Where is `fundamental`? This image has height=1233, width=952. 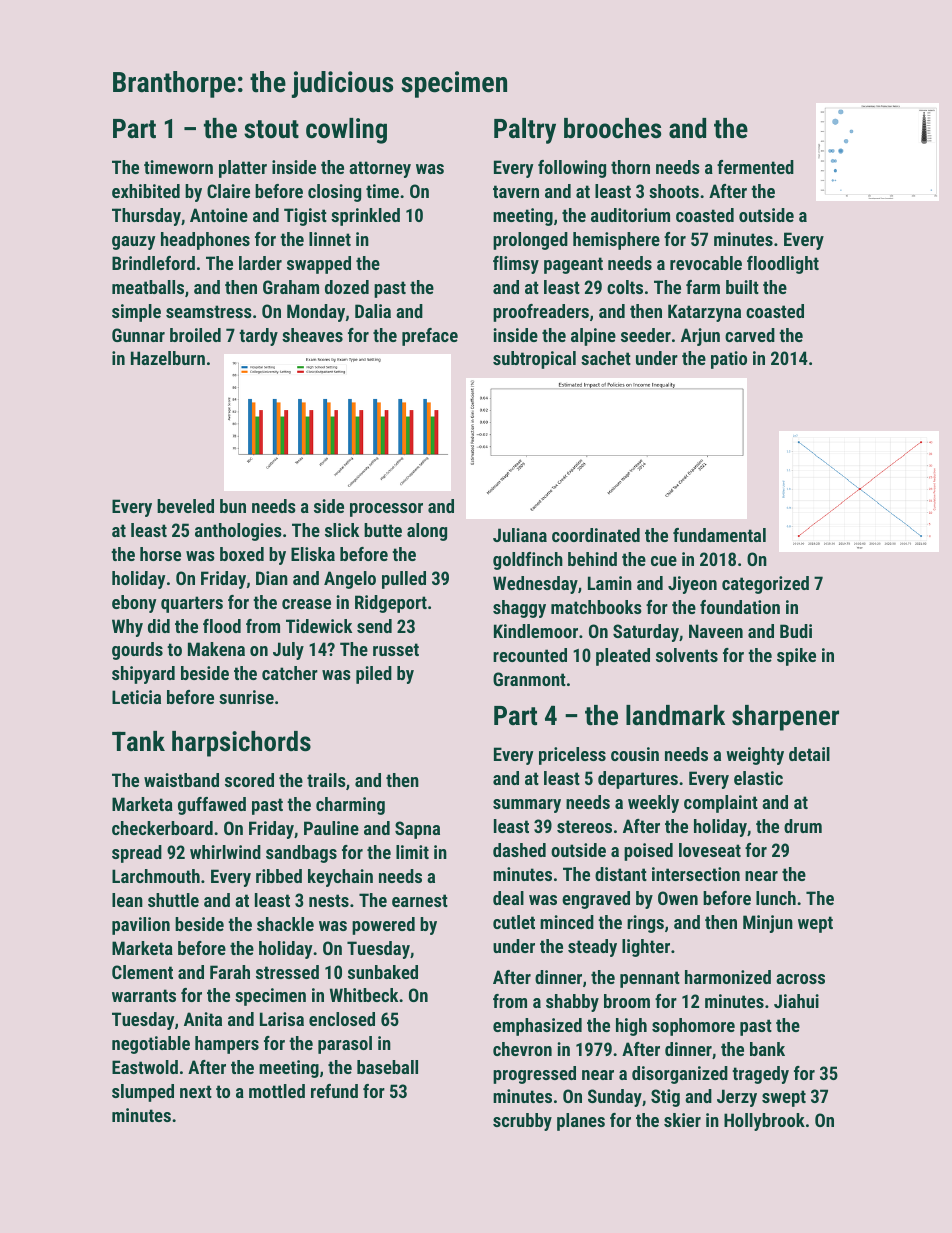
fundamental is located at coordinates (719, 535).
